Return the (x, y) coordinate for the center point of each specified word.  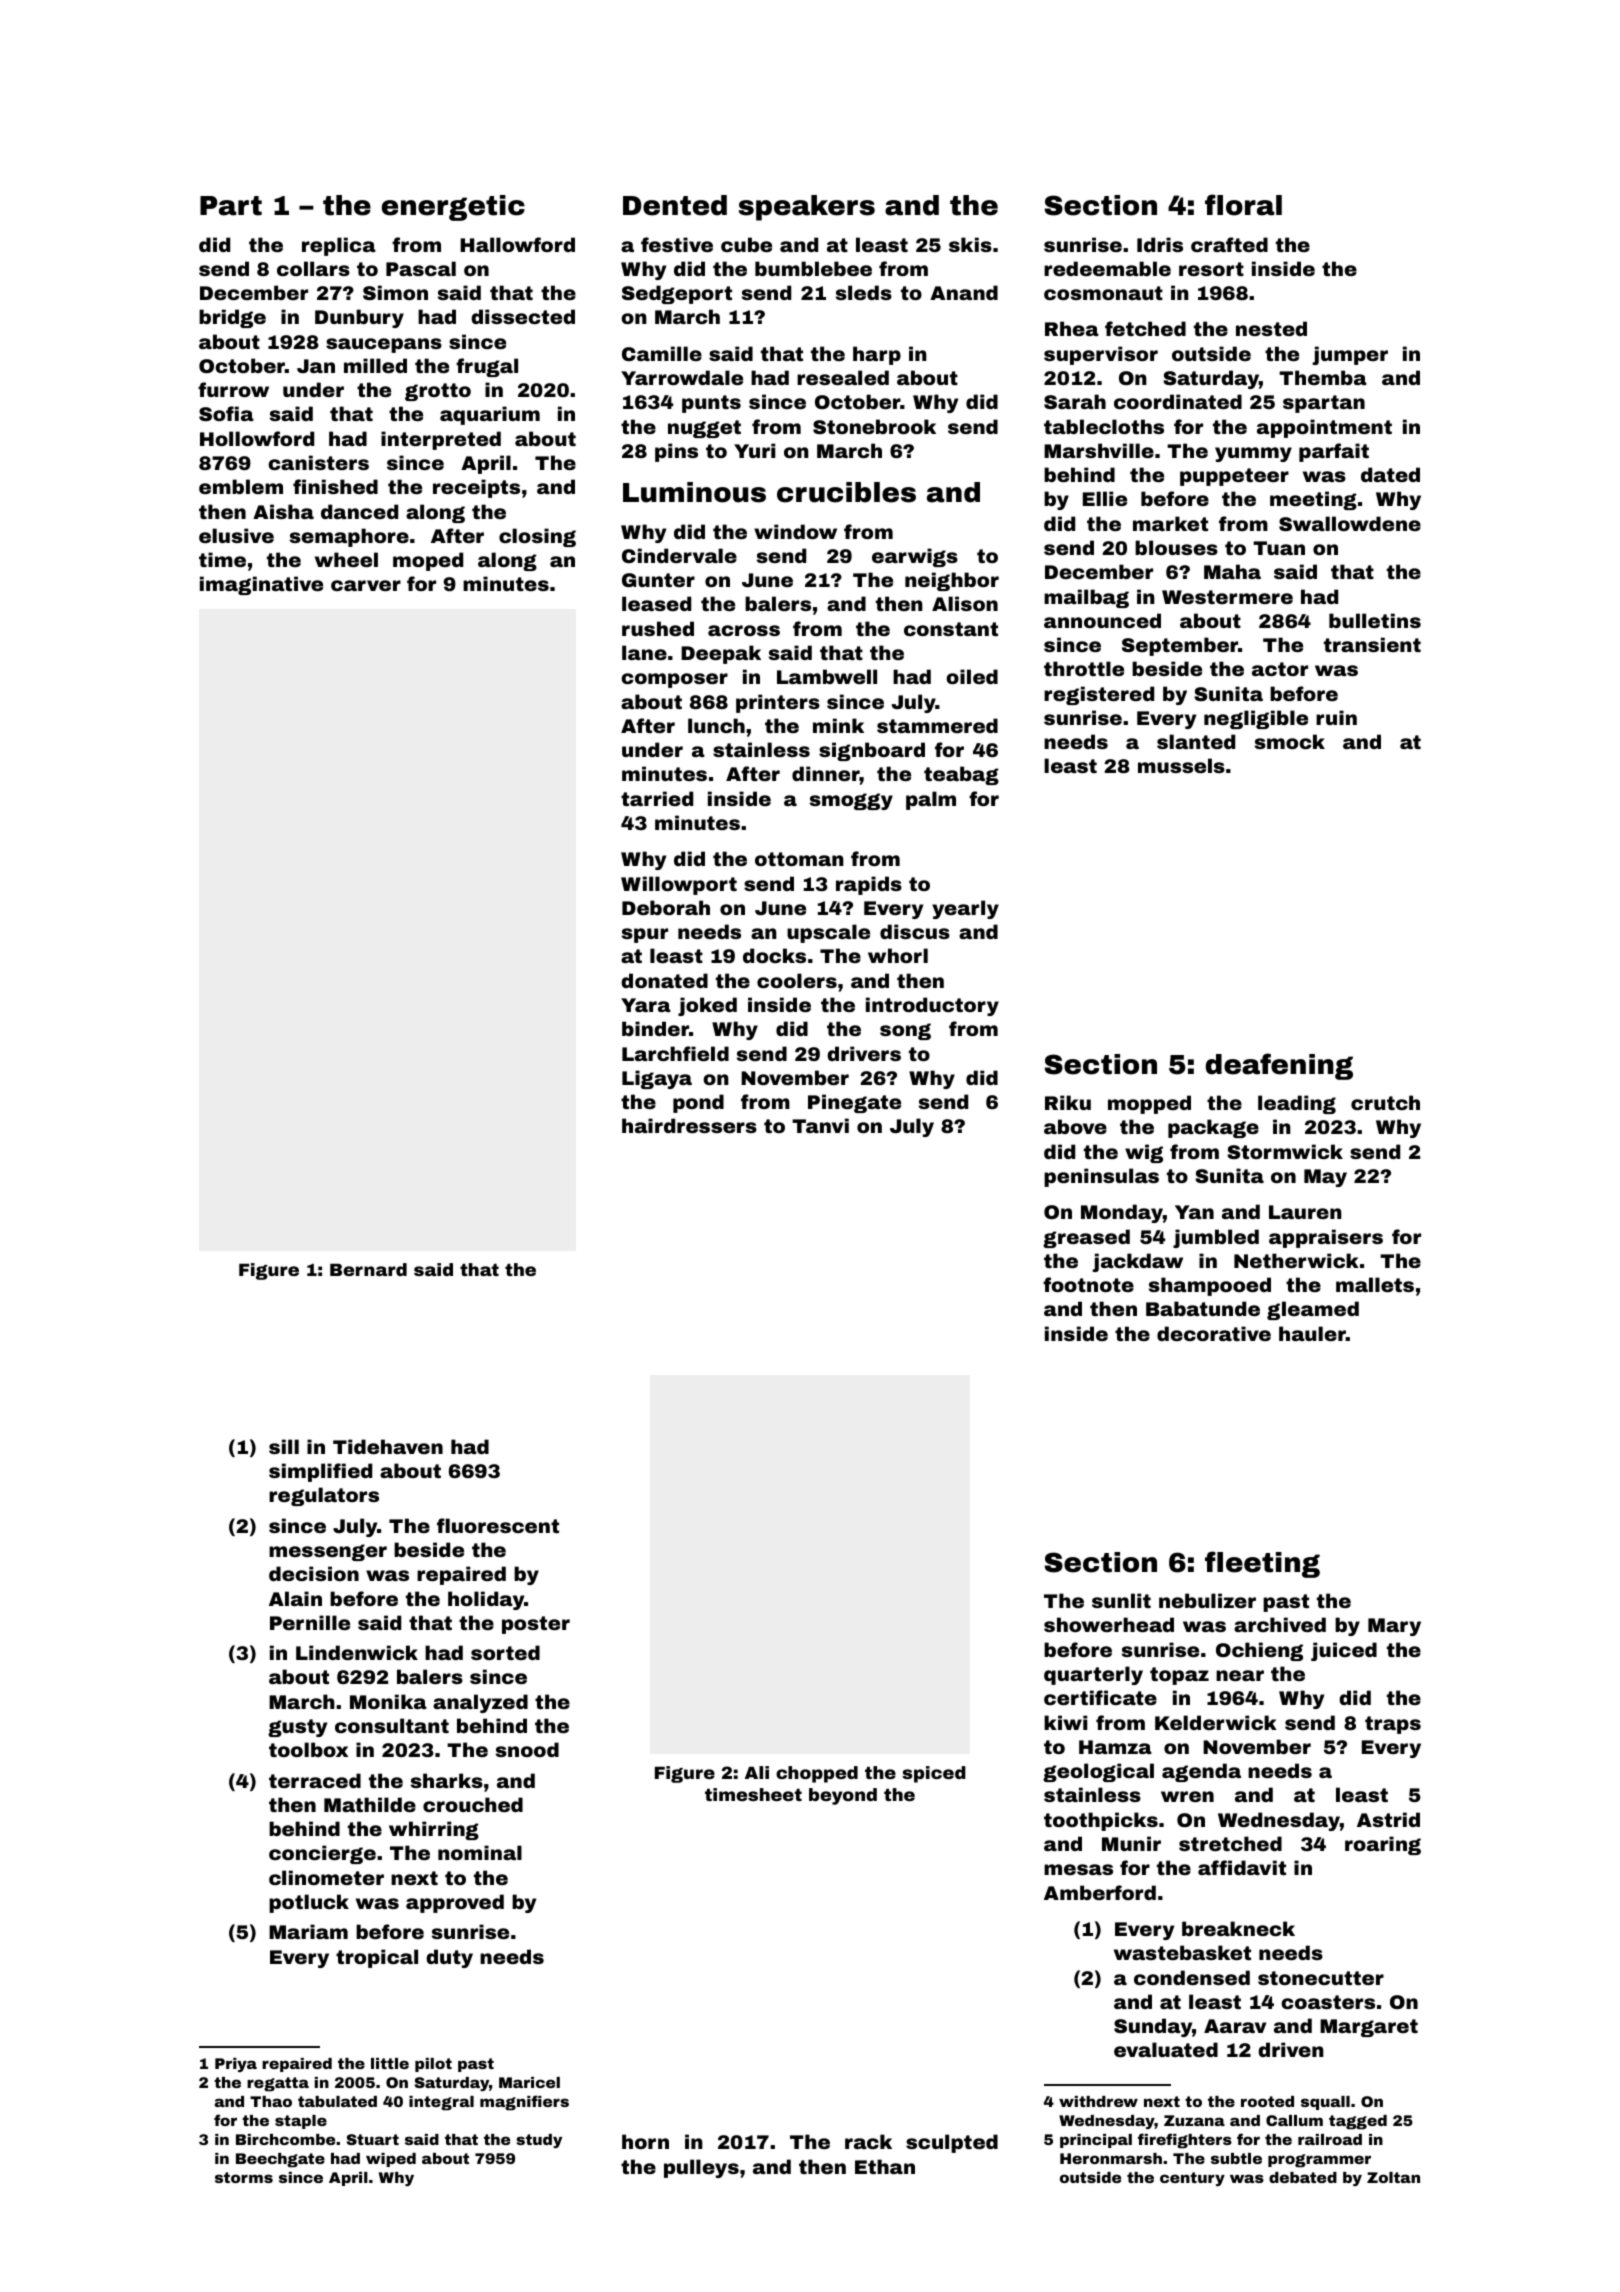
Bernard (368, 1269)
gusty (297, 1728)
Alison (965, 603)
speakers (807, 208)
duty (449, 1958)
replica (339, 246)
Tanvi (820, 1125)
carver (366, 585)
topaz (1179, 1676)
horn (645, 2141)
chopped (817, 1774)
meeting (1313, 500)
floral (1243, 205)
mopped (1149, 1104)
